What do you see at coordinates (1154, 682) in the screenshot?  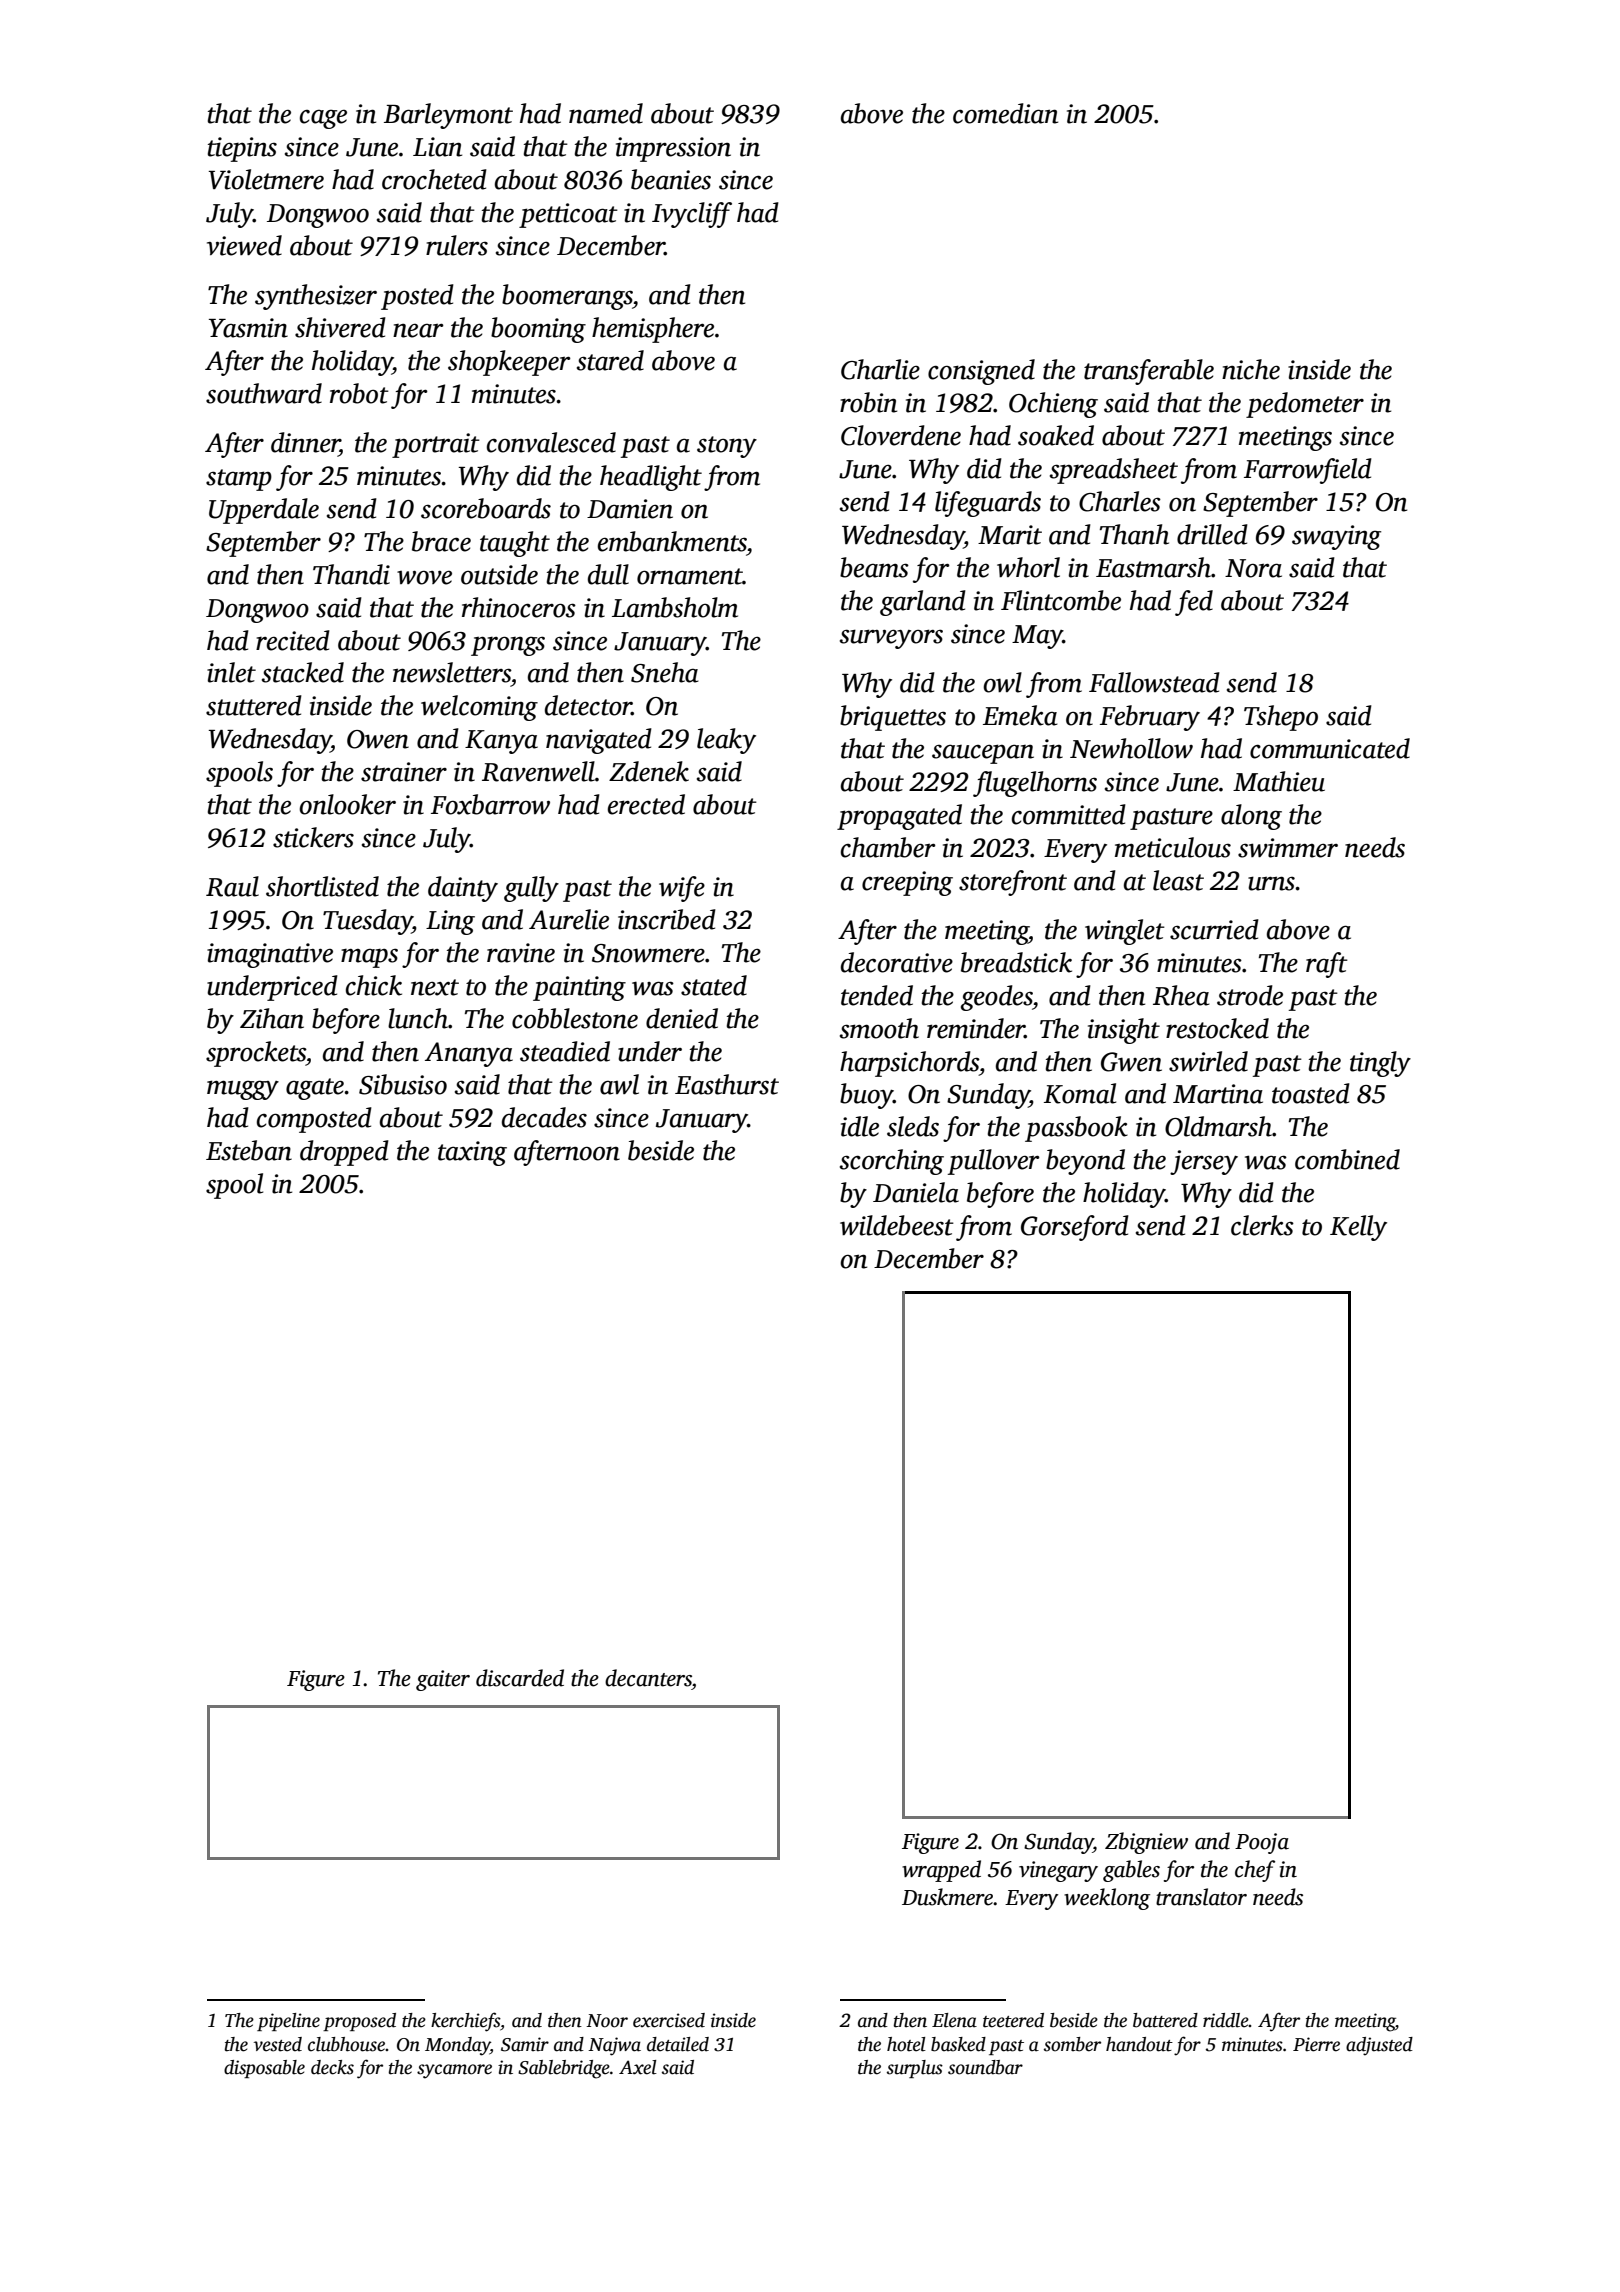 I see `Fallowstead` at bounding box center [1154, 682].
